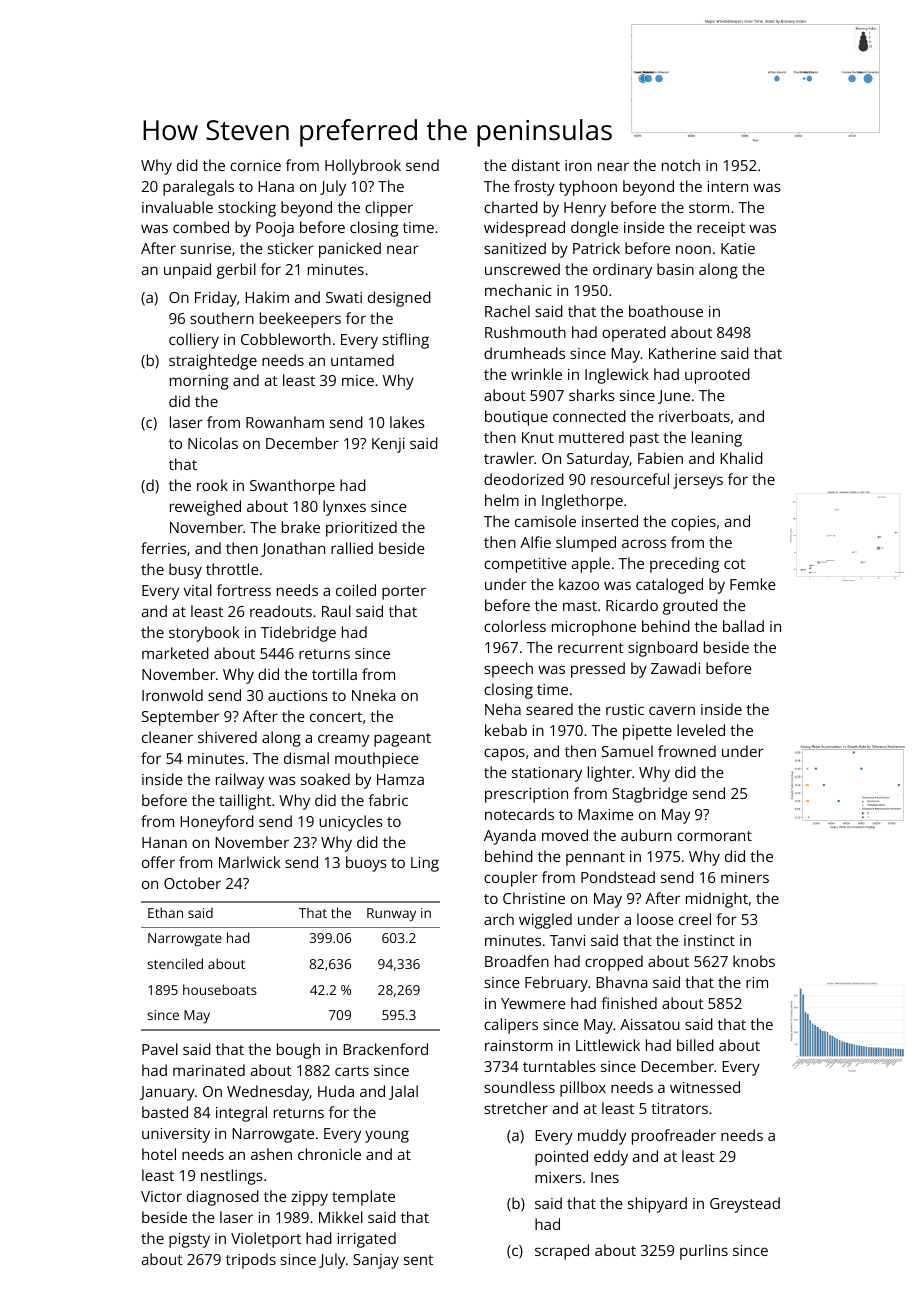  I want to click on boathouse, so click(666, 311).
